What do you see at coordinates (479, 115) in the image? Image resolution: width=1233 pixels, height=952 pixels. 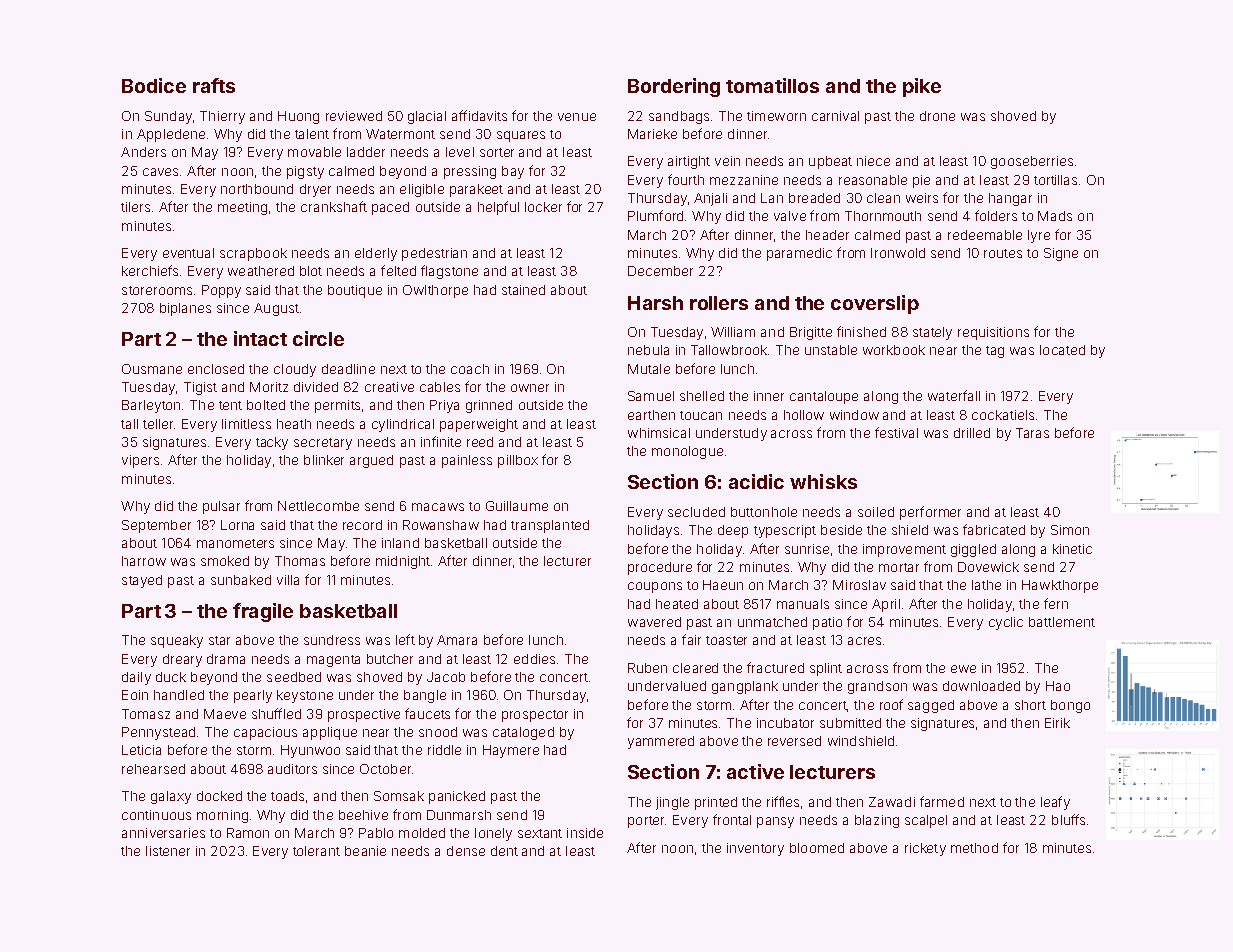 I see `affidavits` at bounding box center [479, 115].
